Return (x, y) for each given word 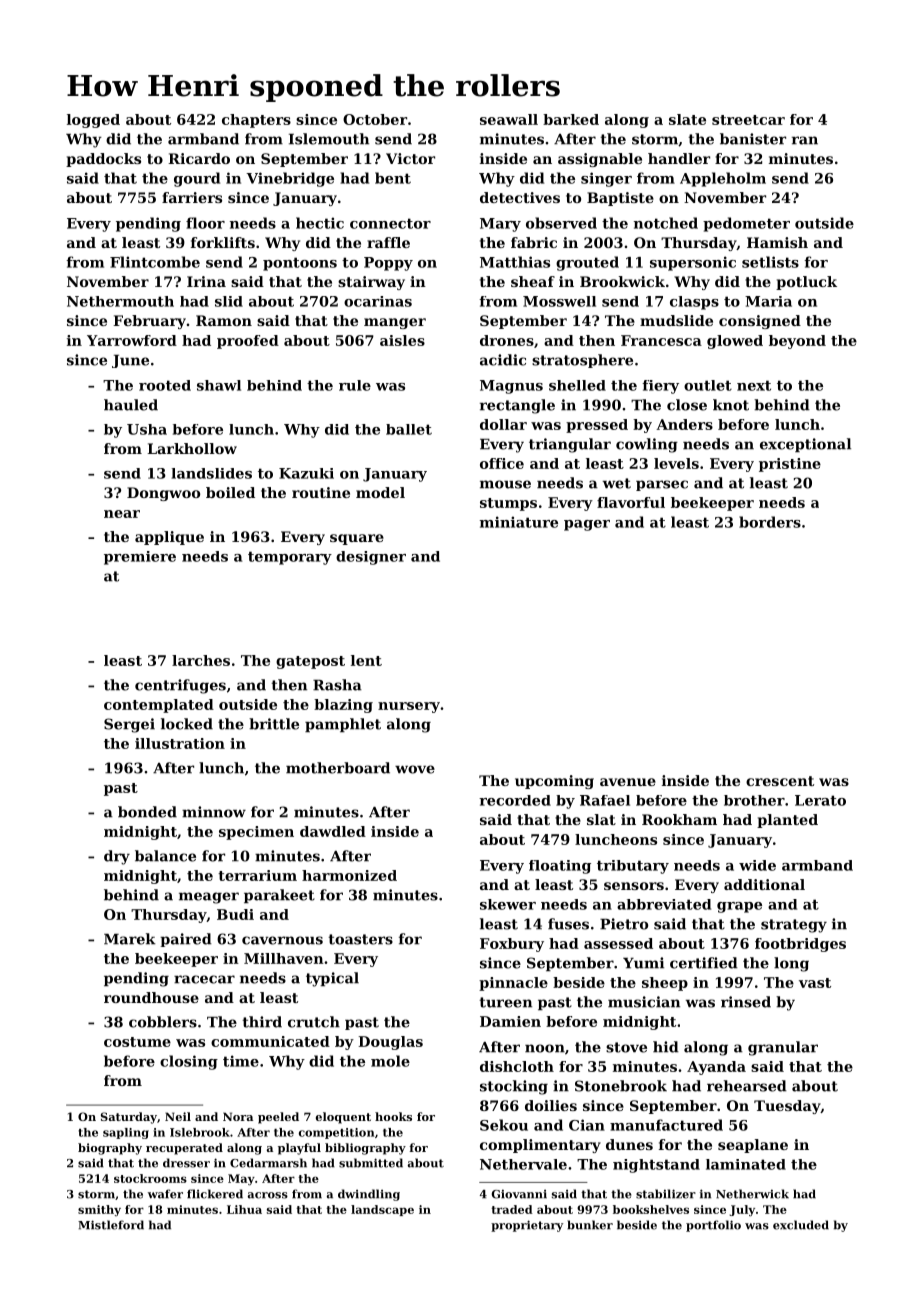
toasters (360, 939)
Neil (178, 1116)
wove (415, 769)
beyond (797, 342)
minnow (214, 812)
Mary (500, 225)
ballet (409, 429)
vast (815, 983)
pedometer (746, 224)
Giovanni (519, 1194)
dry (117, 857)
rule (355, 385)
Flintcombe (155, 262)
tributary (633, 867)
